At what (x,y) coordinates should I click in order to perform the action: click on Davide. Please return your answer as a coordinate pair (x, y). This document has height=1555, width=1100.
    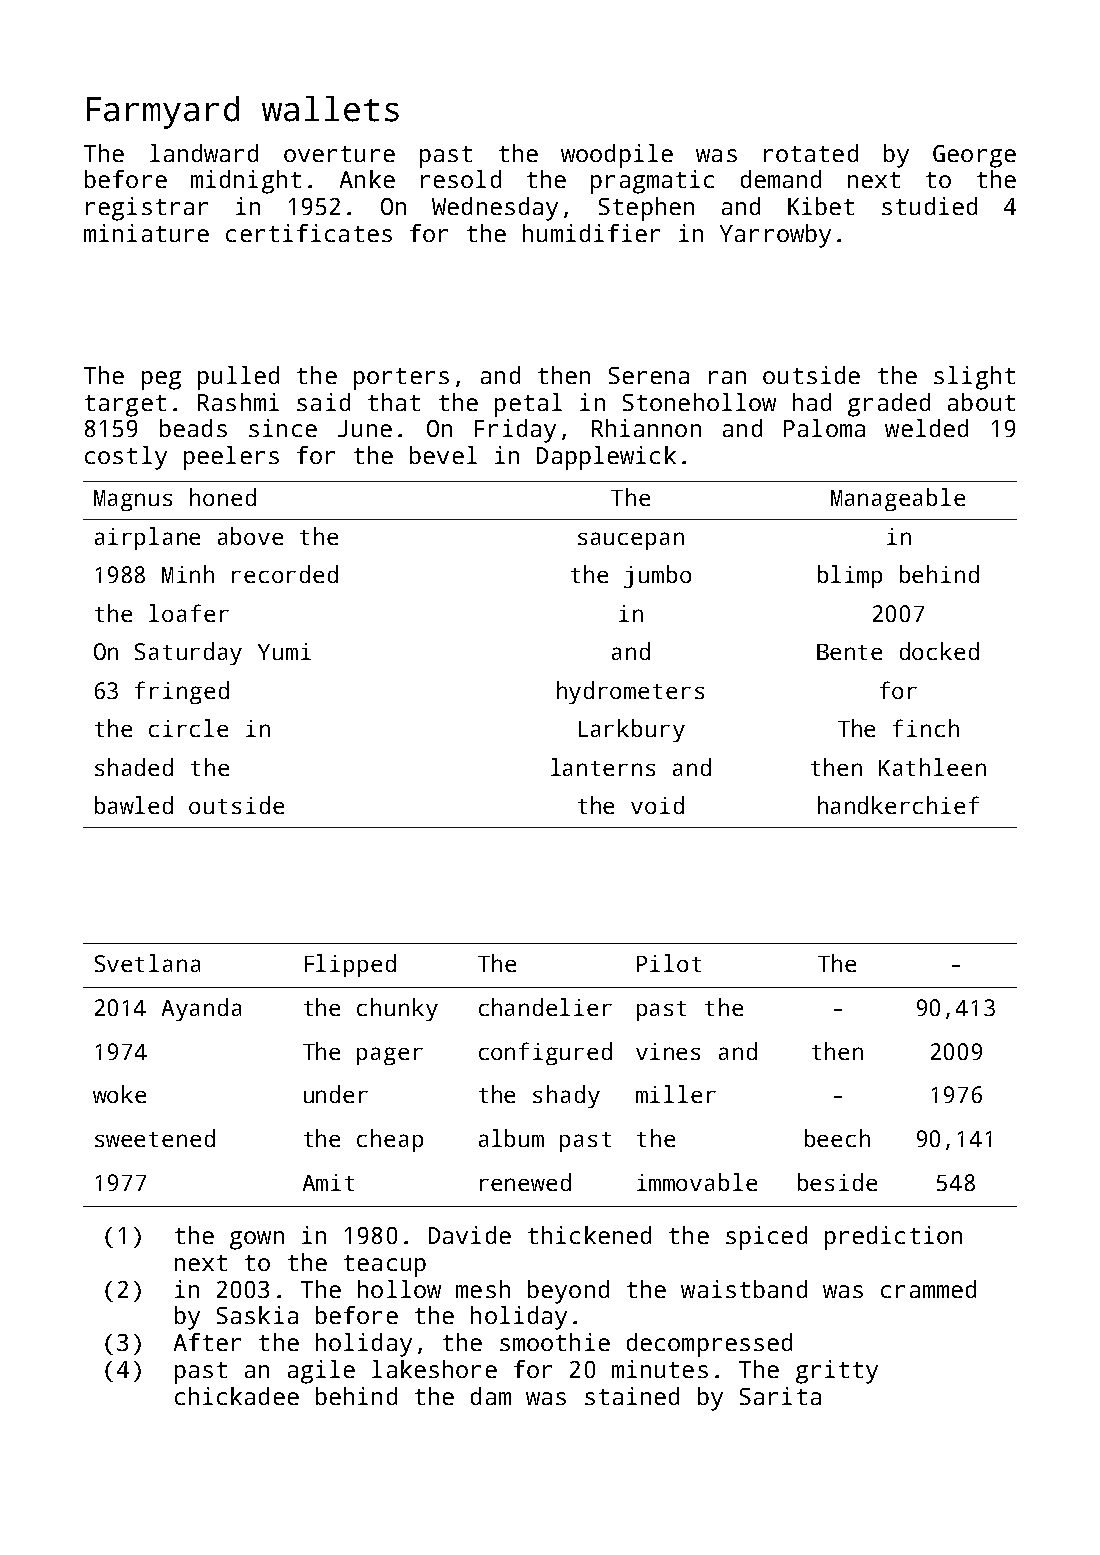
    Looking at the image, I should click on (470, 1235).
